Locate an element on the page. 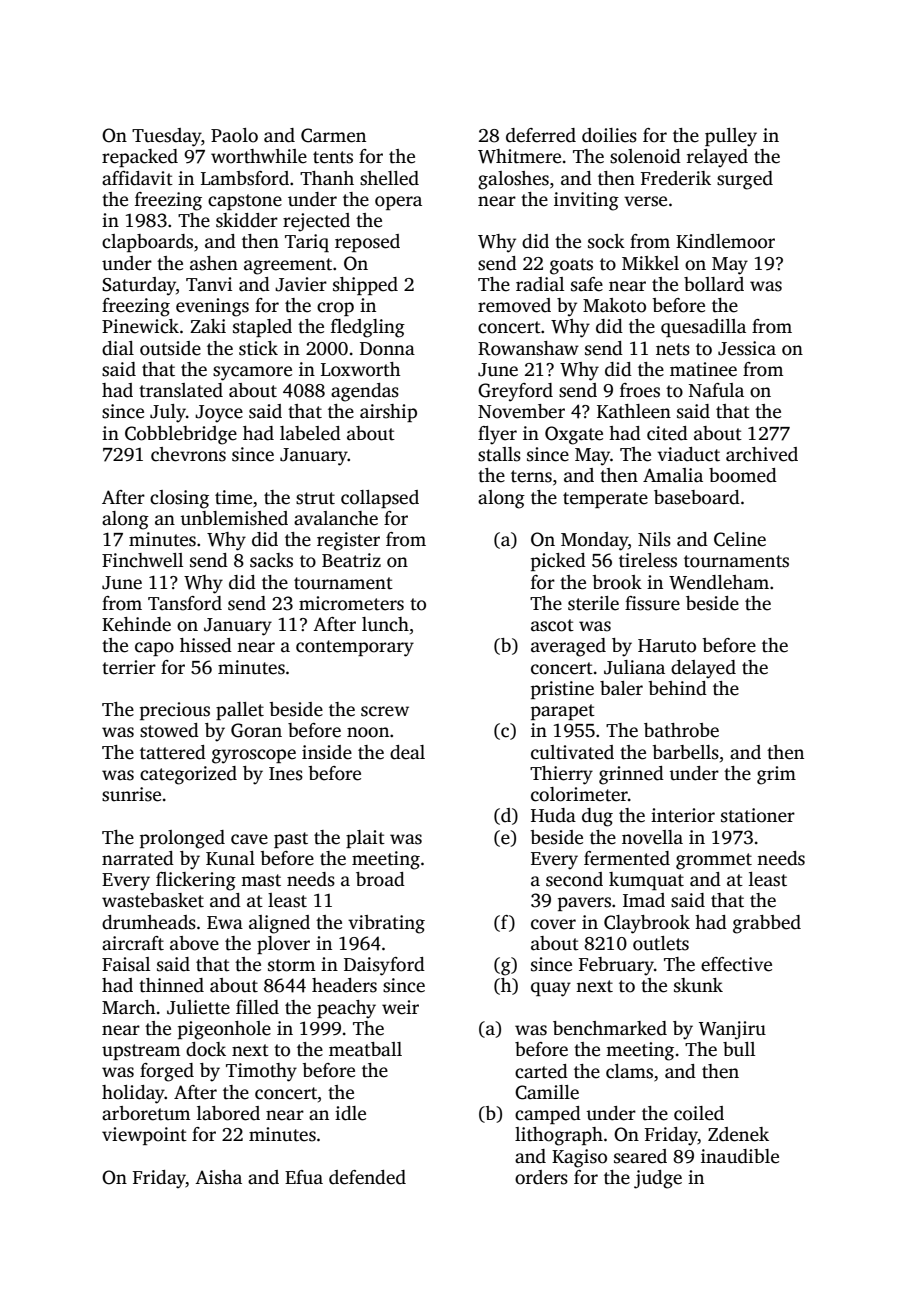 Image resolution: width=908 pixels, height=1316 pixels. Greyford is located at coordinates (515, 392).
